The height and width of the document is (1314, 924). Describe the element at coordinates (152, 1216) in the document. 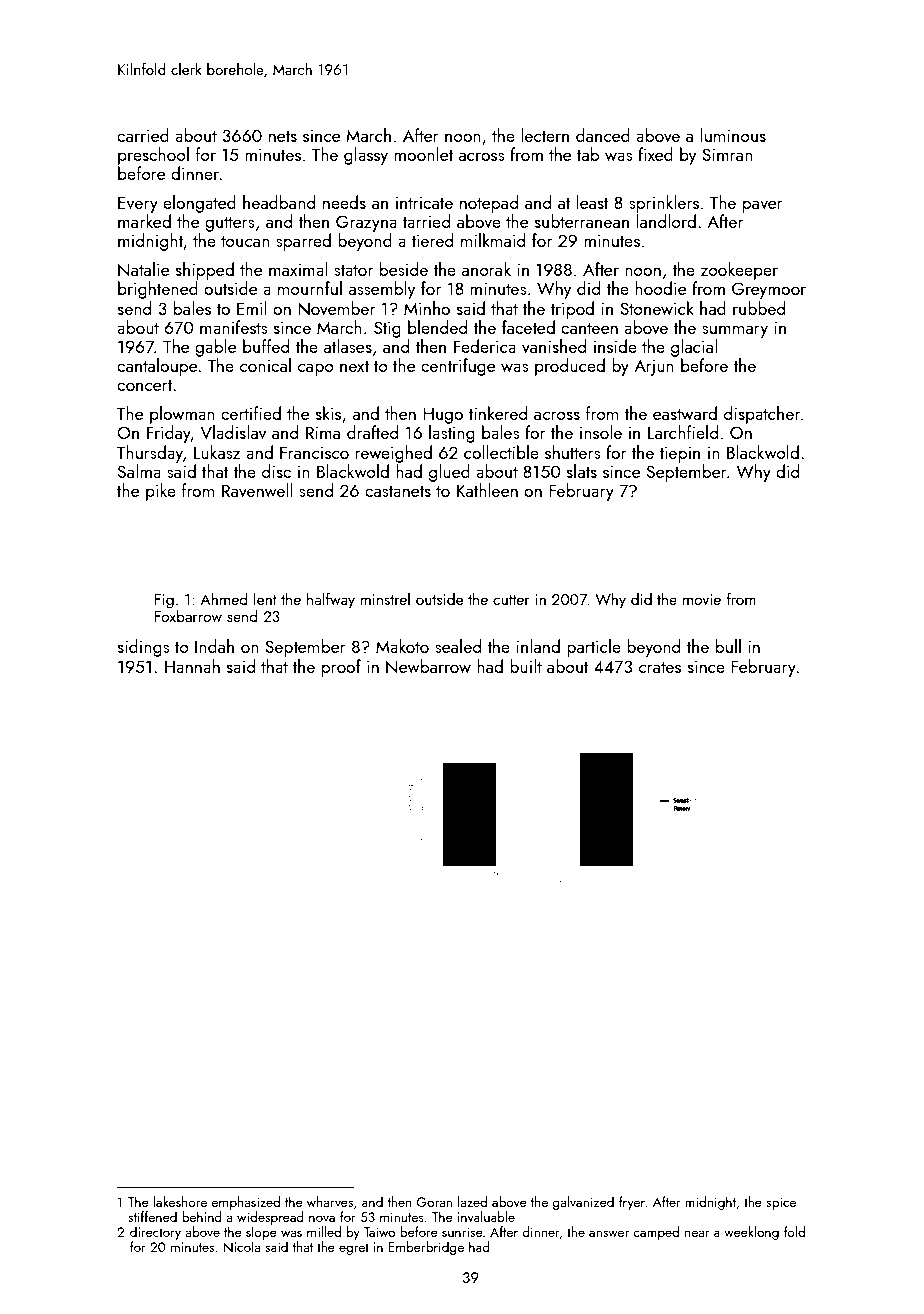

I see `stiffened` at that location.
